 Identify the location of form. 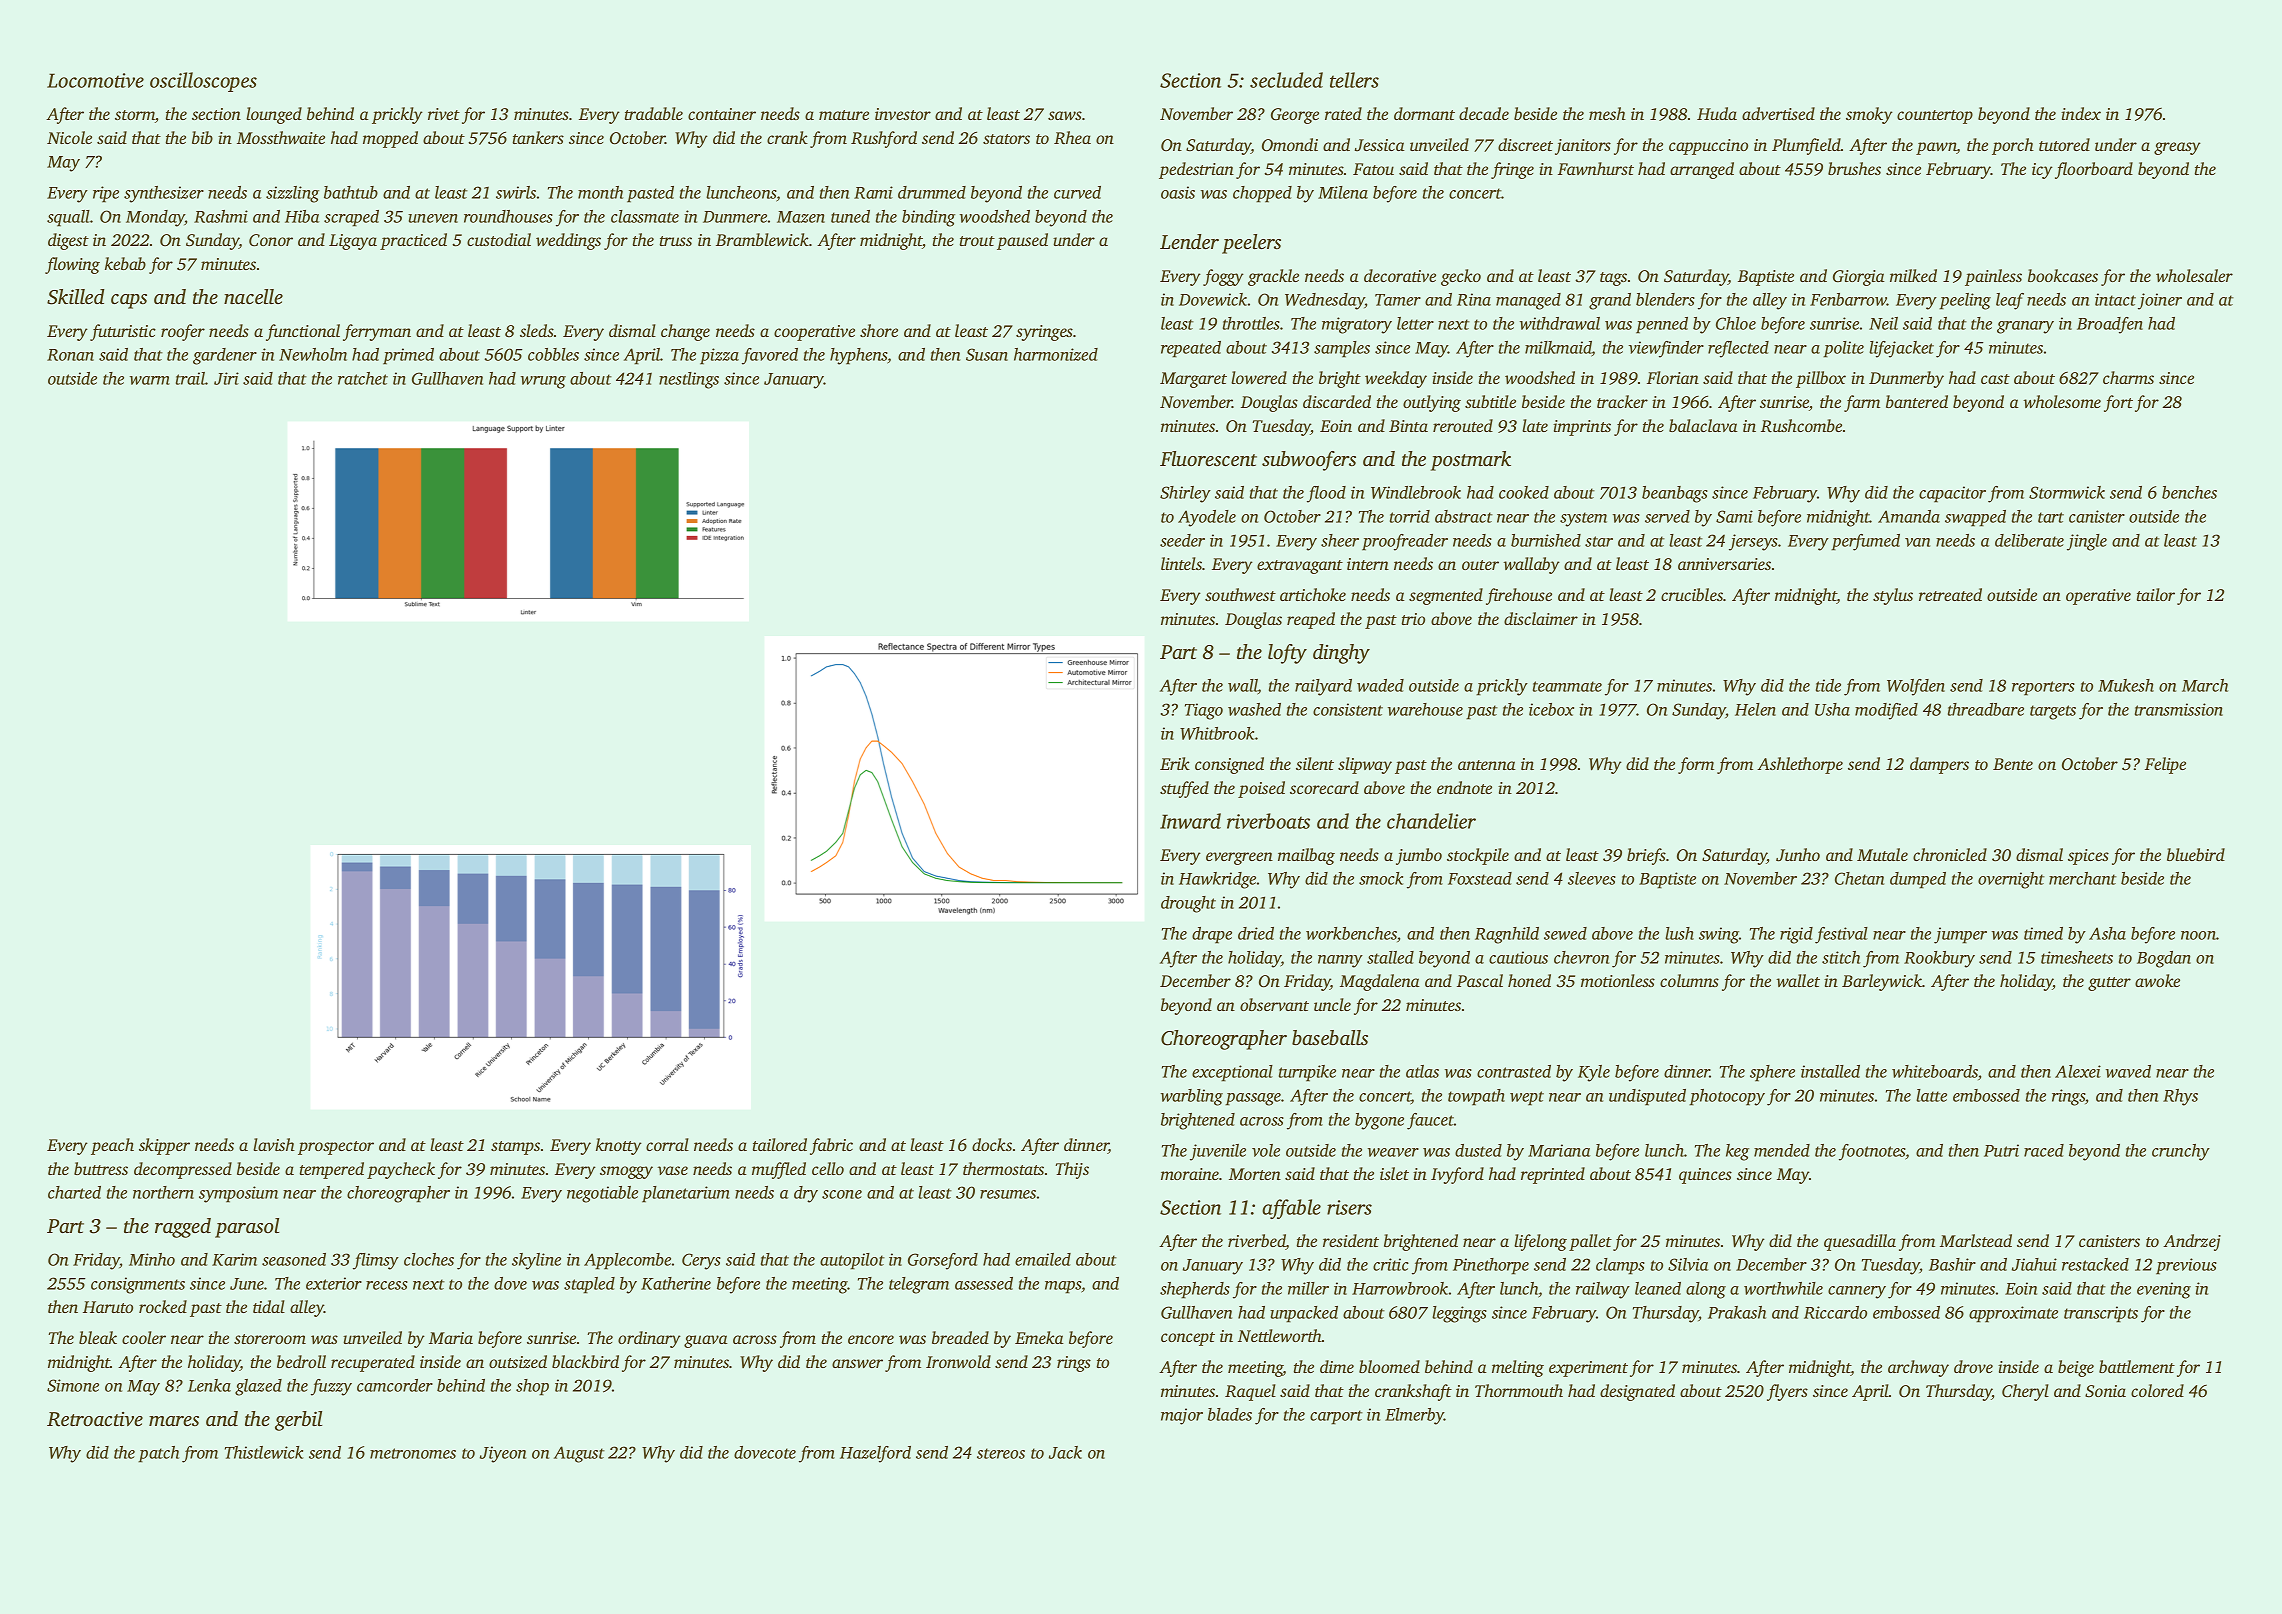
(1696, 765).
